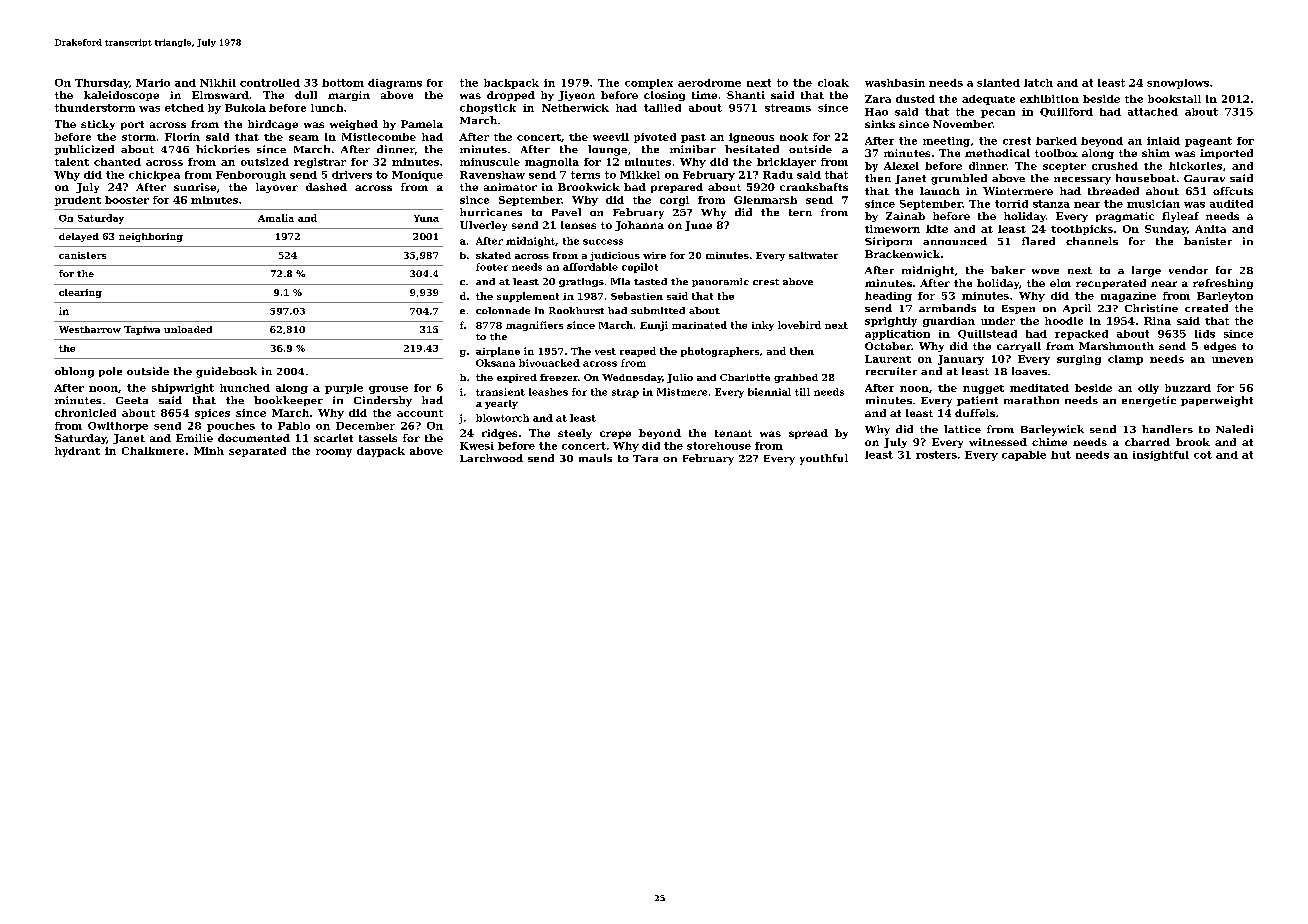  What do you see at coordinates (79, 237) in the screenshot?
I see `delayed` at bounding box center [79, 237].
